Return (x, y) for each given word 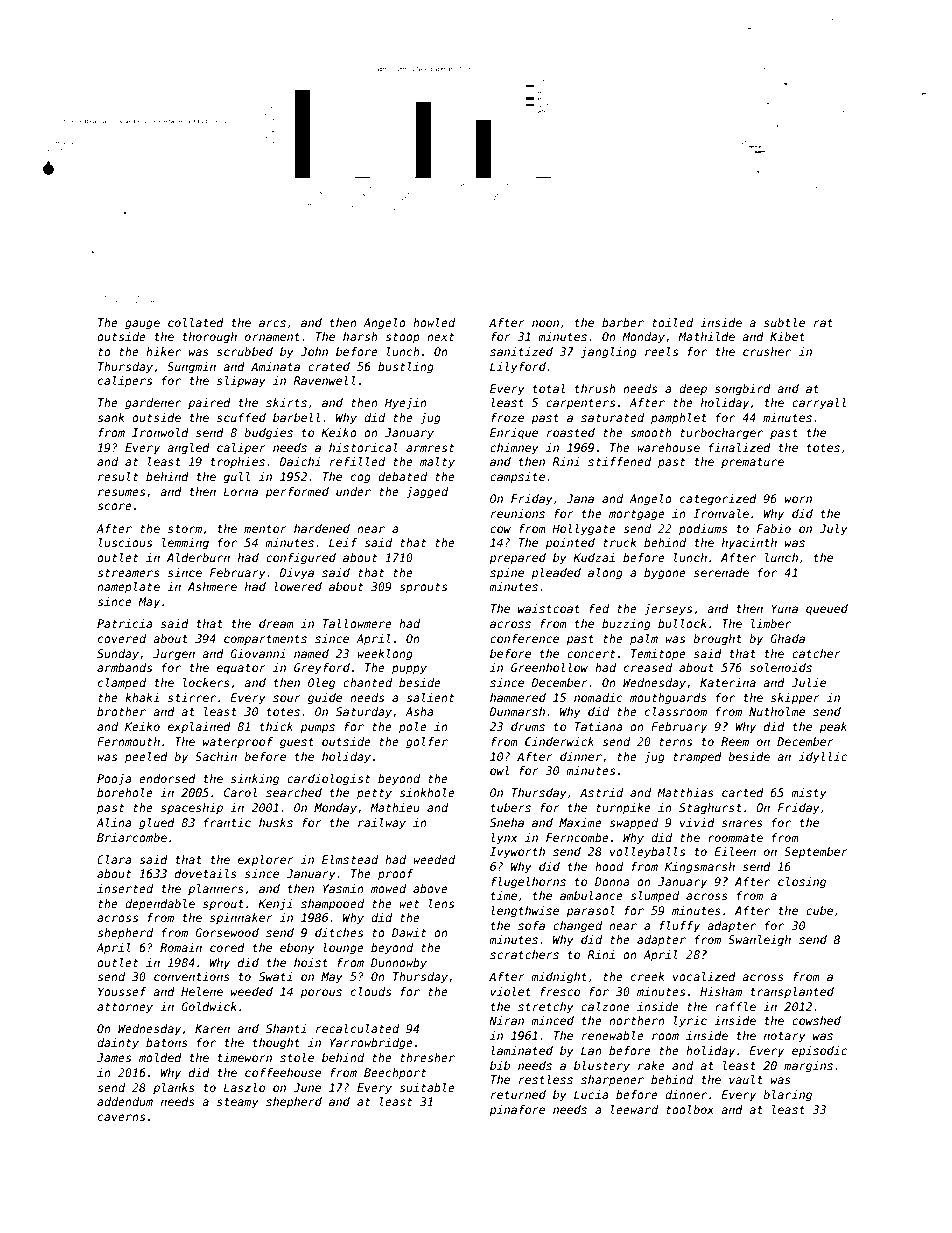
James (114, 1057)
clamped (122, 684)
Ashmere (212, 586)
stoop (402, 338)
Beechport (395, 1074)
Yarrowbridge (371, 1044)
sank (111, 417)
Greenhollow (549, 667)
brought (717, 640)
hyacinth (749, 544)
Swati (276, 976)
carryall (819, 404)
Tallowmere (357, 623)
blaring (787, 1096)
